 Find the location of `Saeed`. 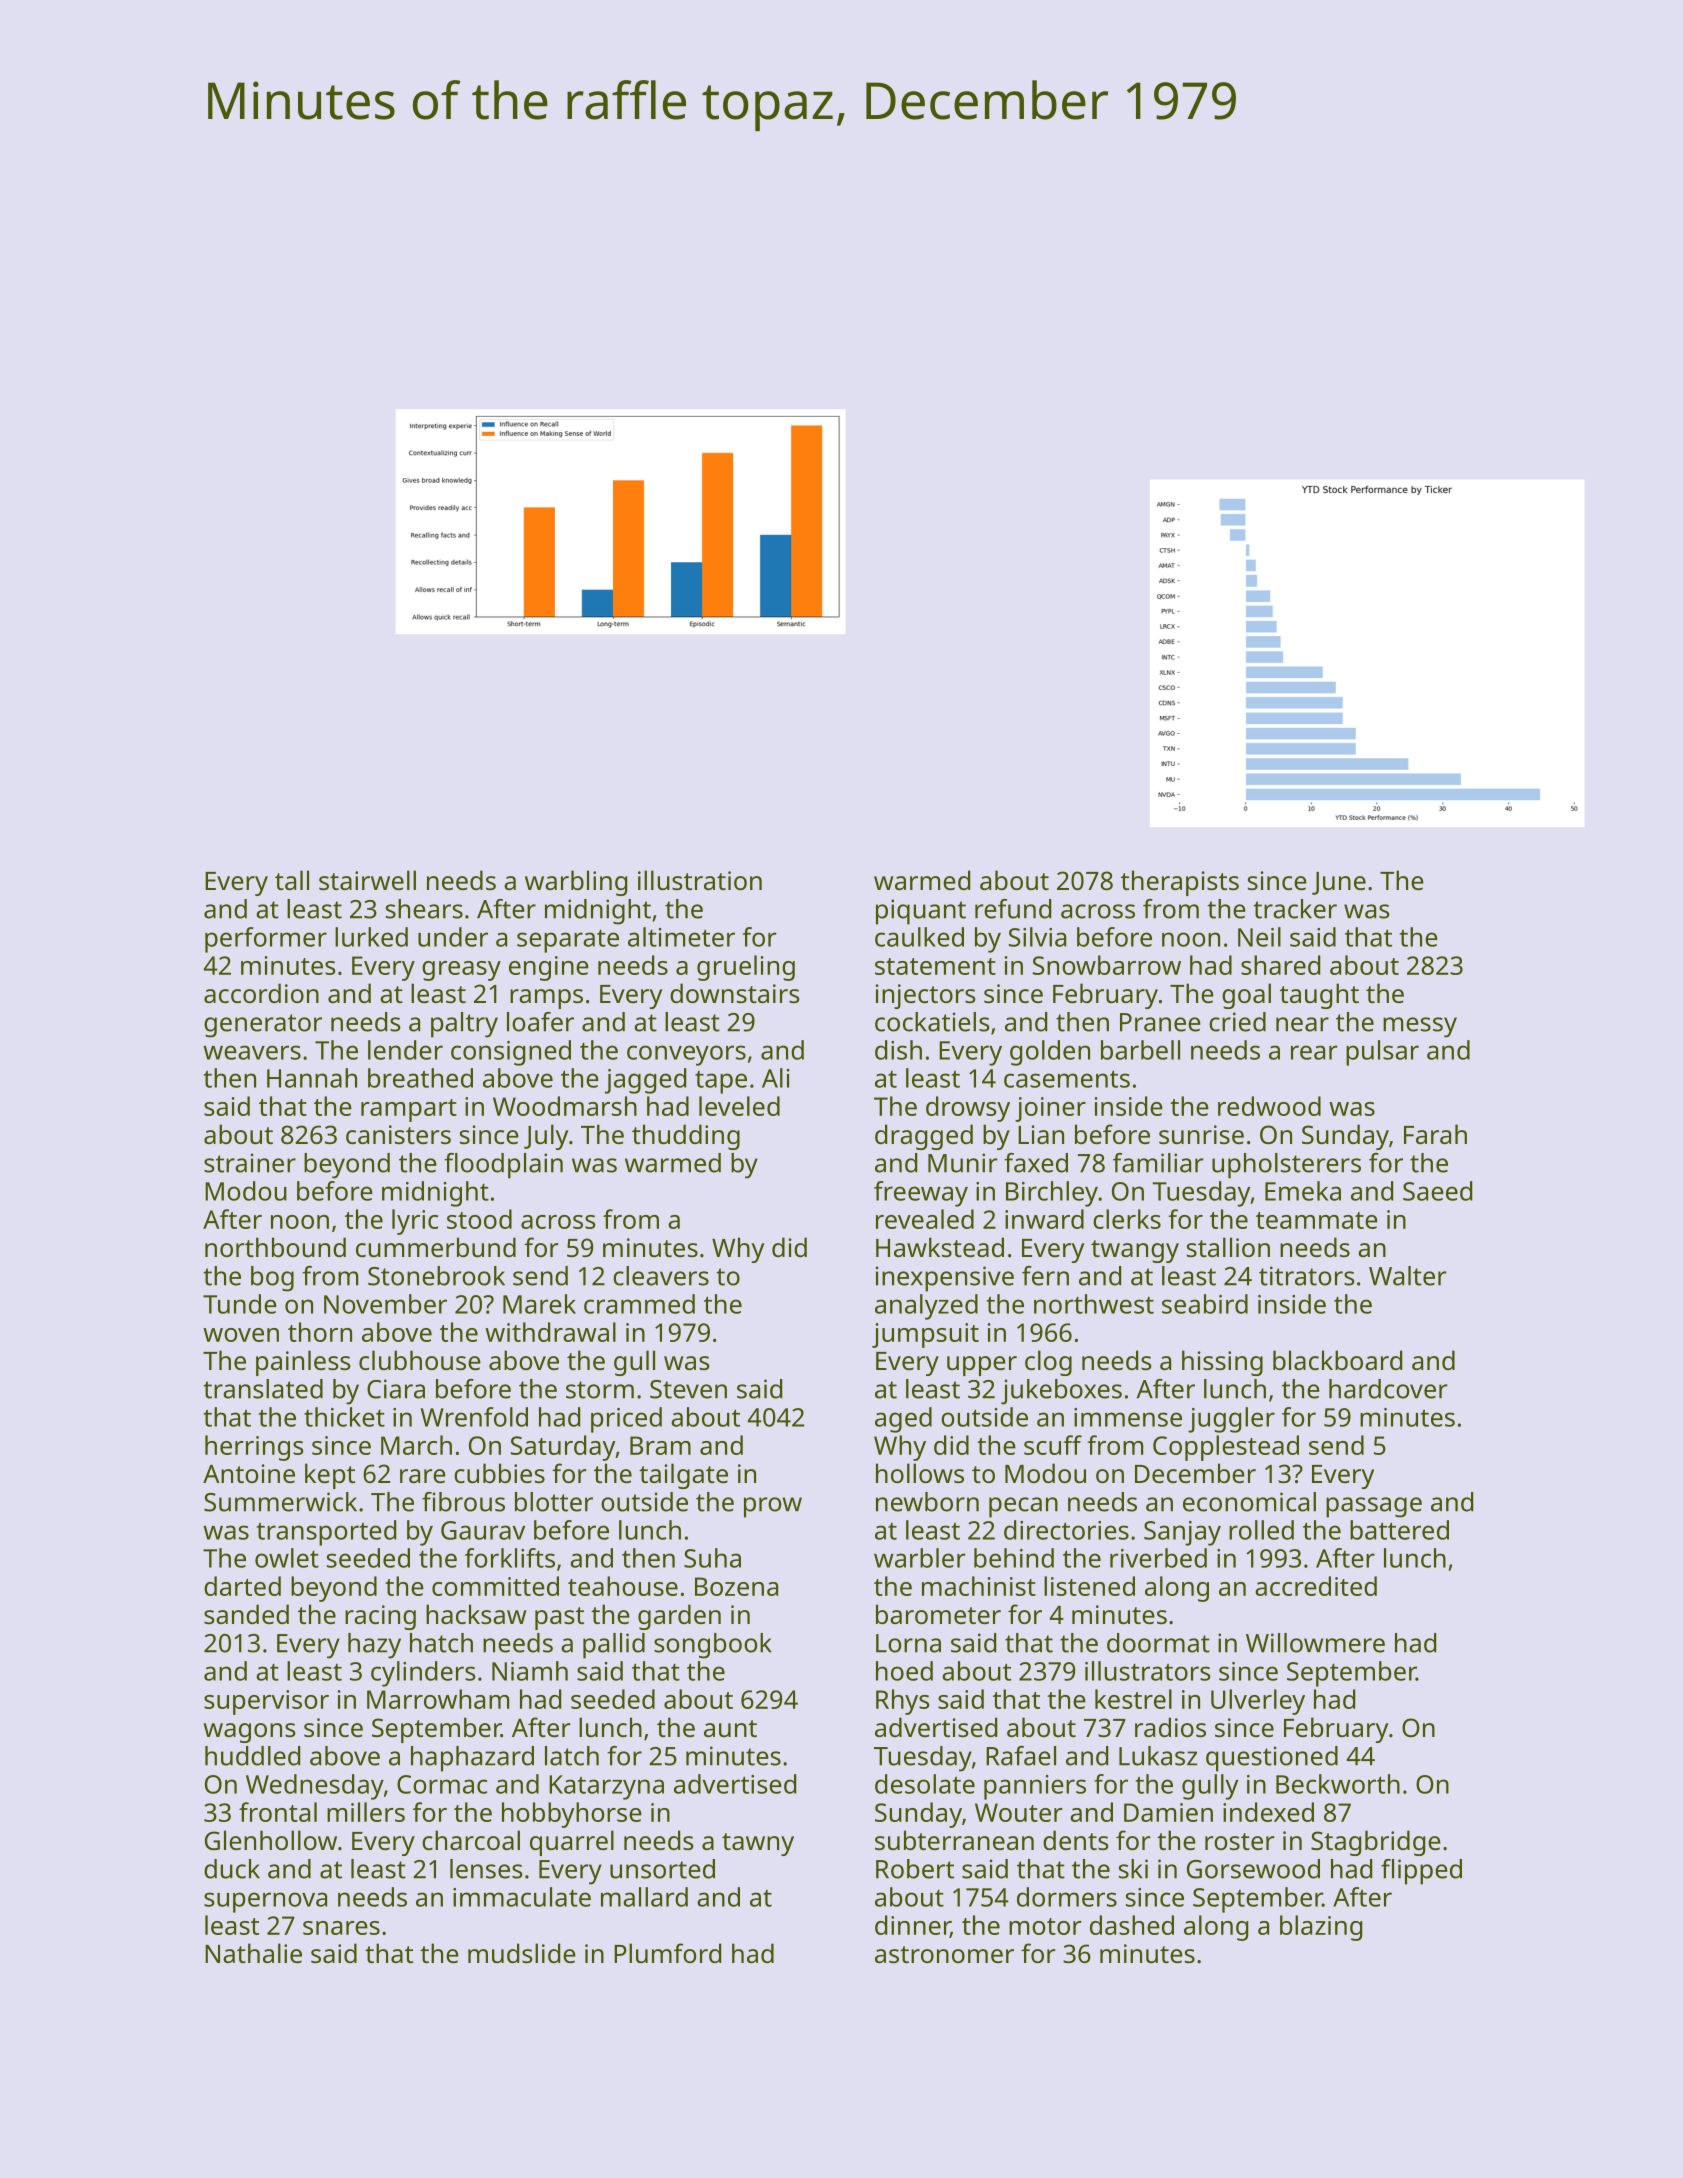

Saeed is located at coordinates (1437, 1191).
